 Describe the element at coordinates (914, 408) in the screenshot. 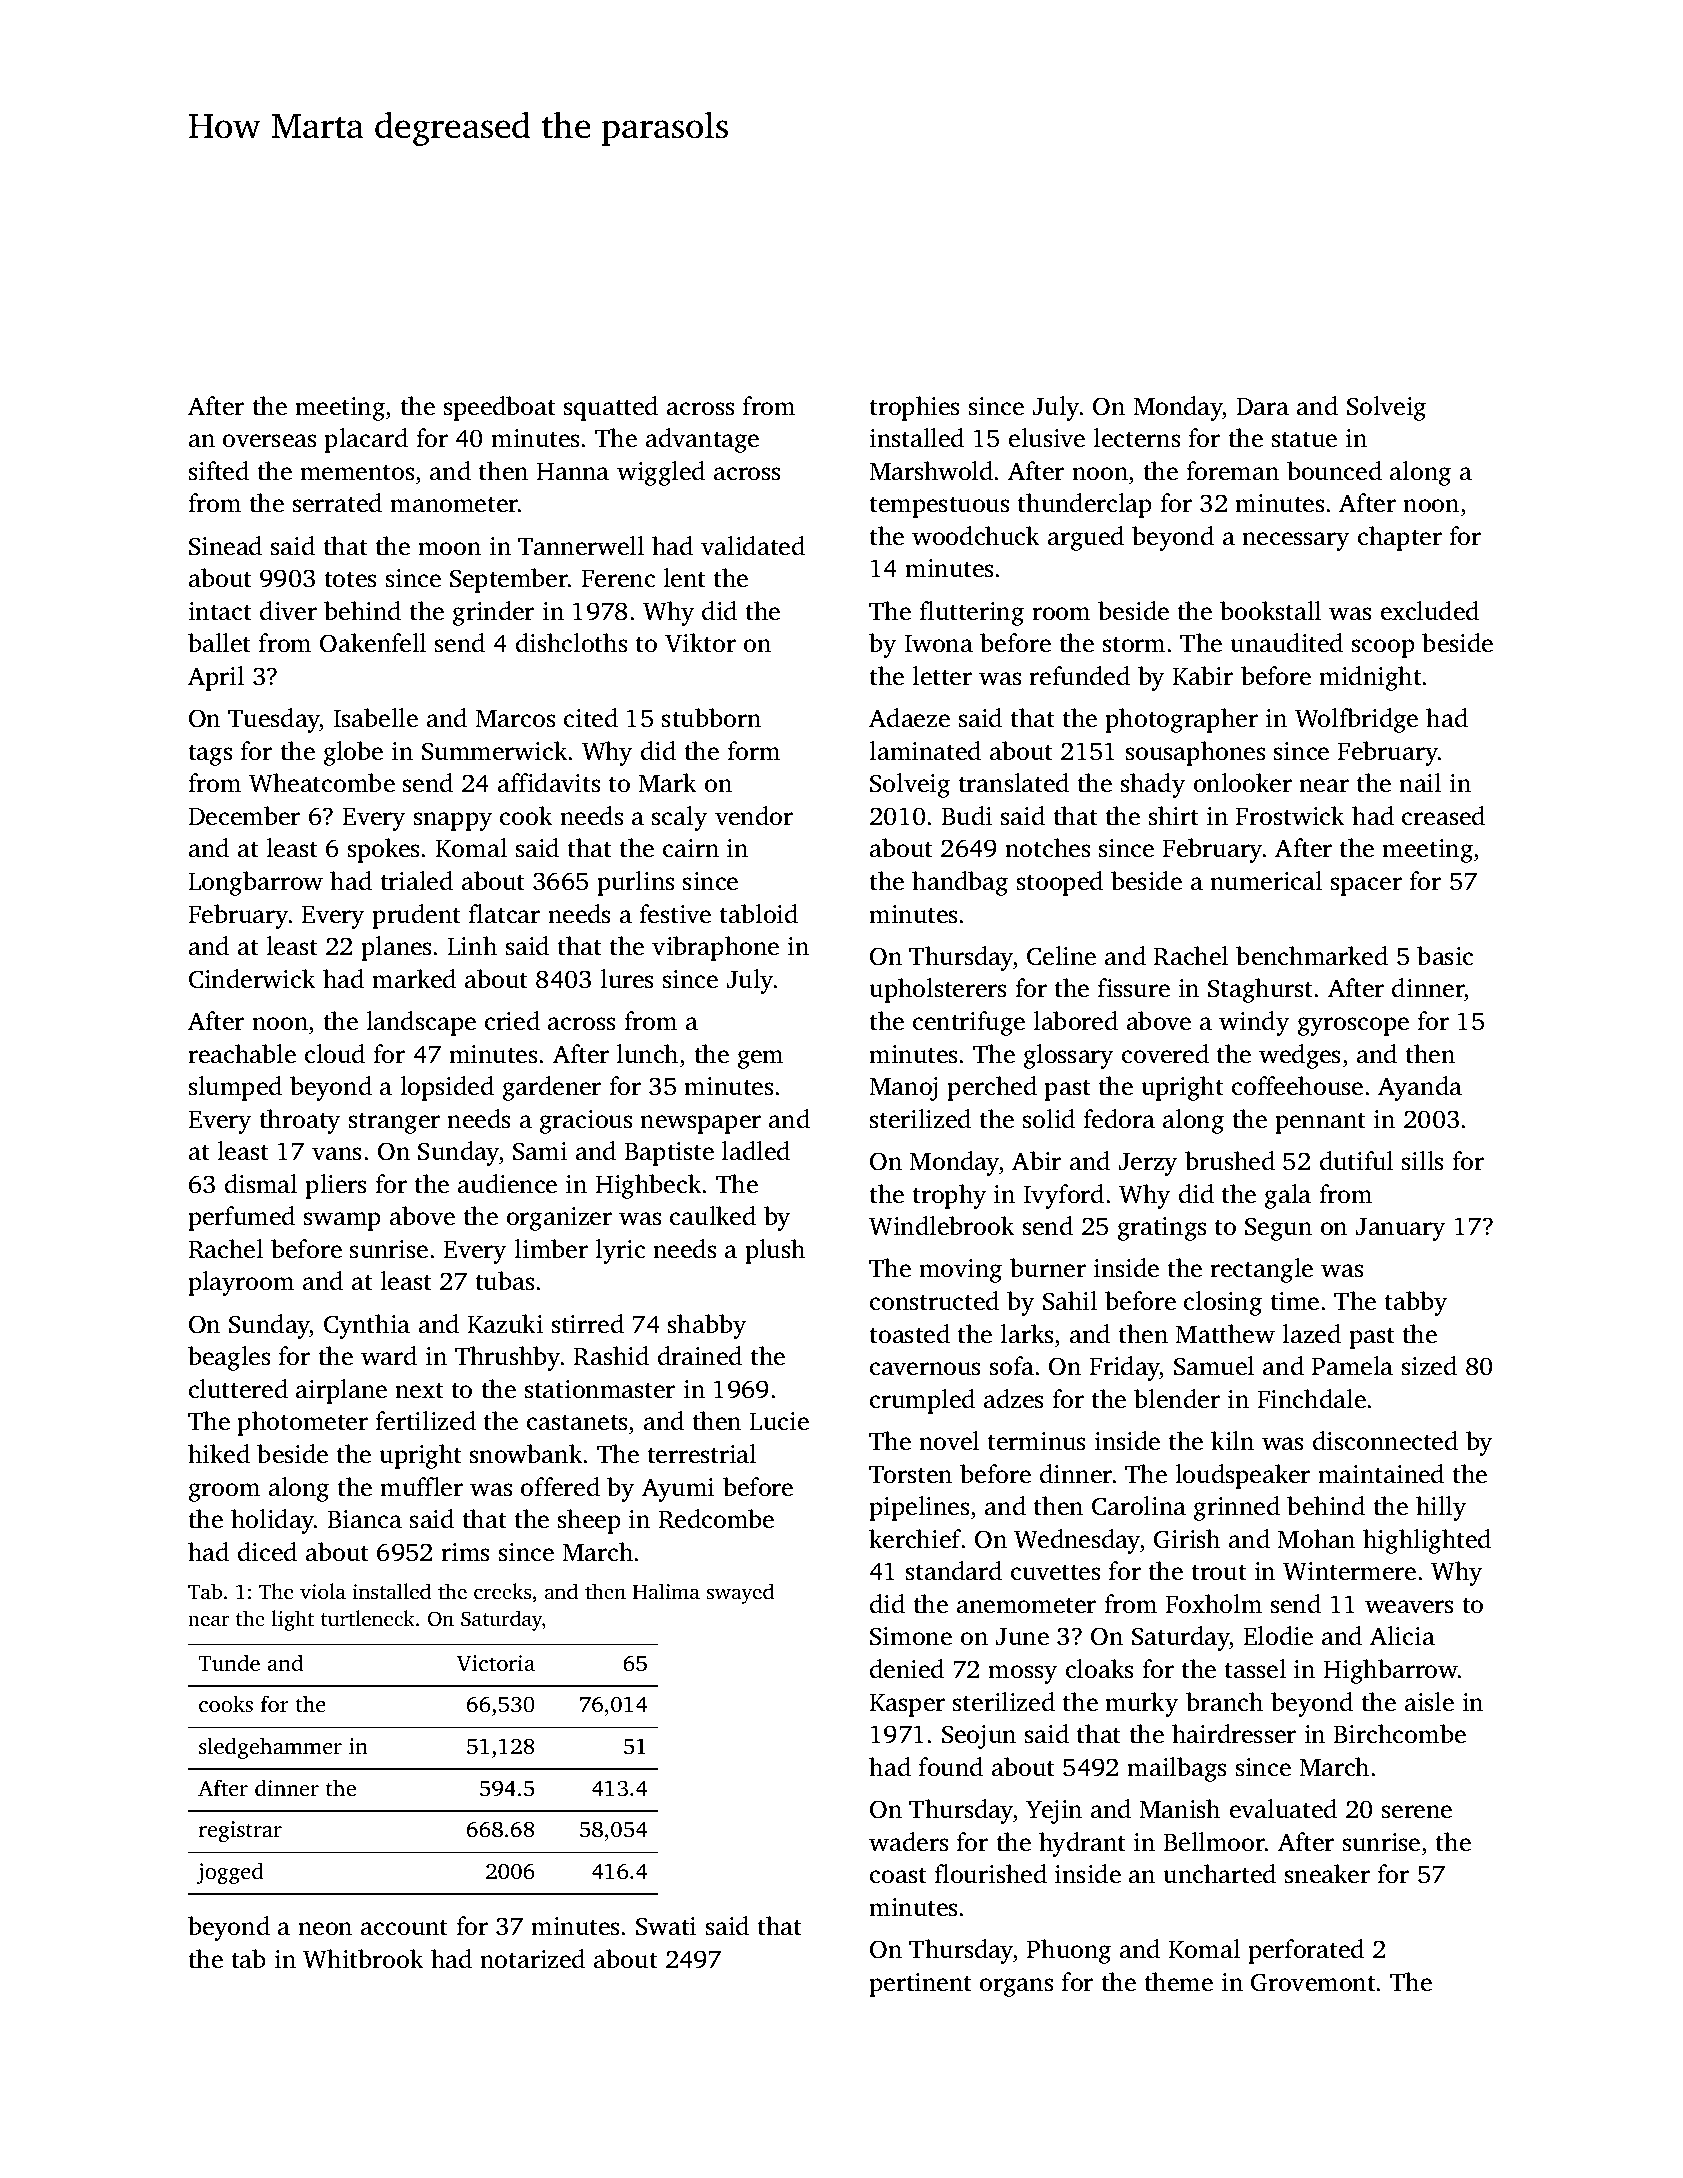

I see `trophies` at that location.
